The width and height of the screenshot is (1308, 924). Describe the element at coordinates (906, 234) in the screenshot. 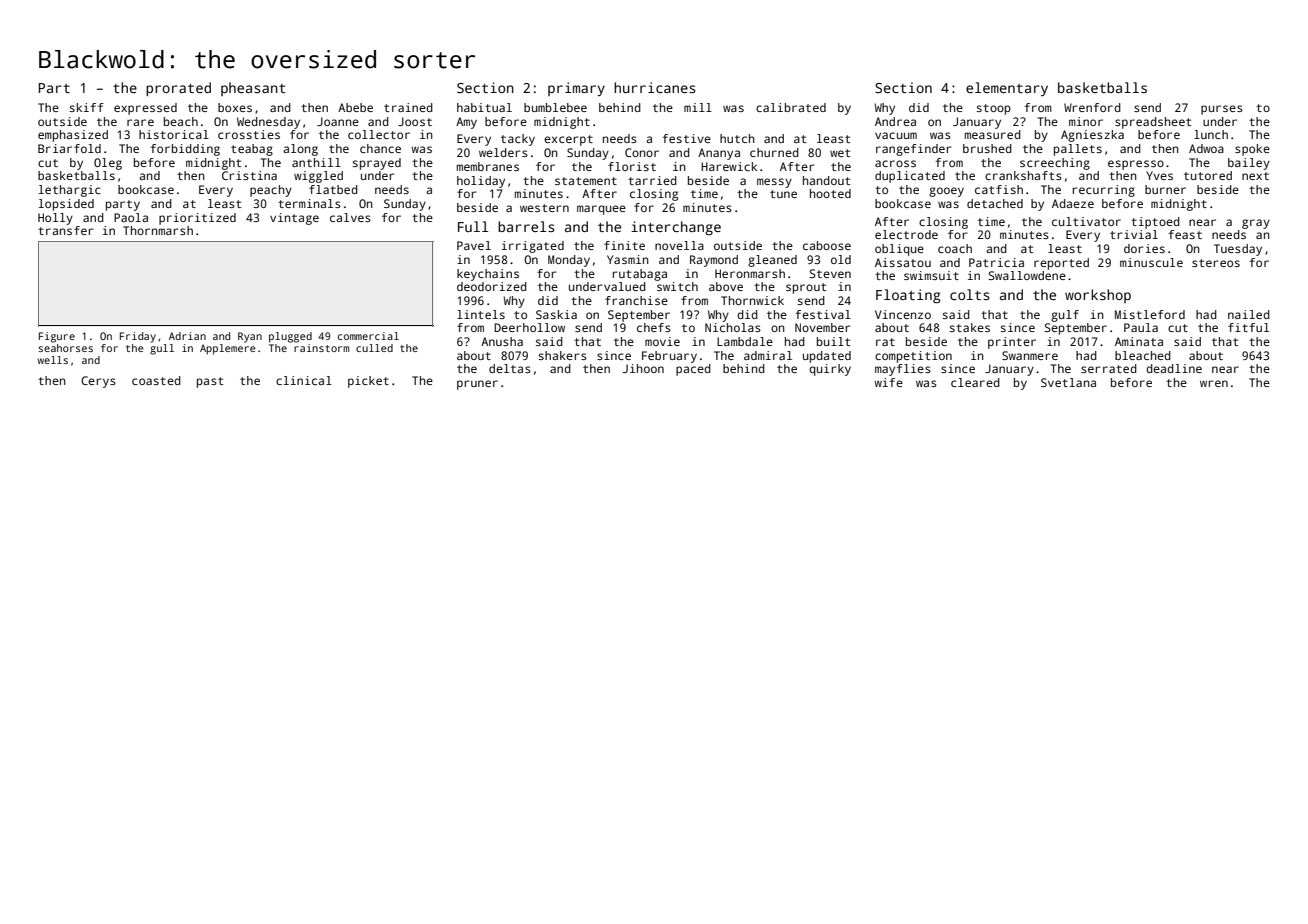

I see `electrode` at that location.
